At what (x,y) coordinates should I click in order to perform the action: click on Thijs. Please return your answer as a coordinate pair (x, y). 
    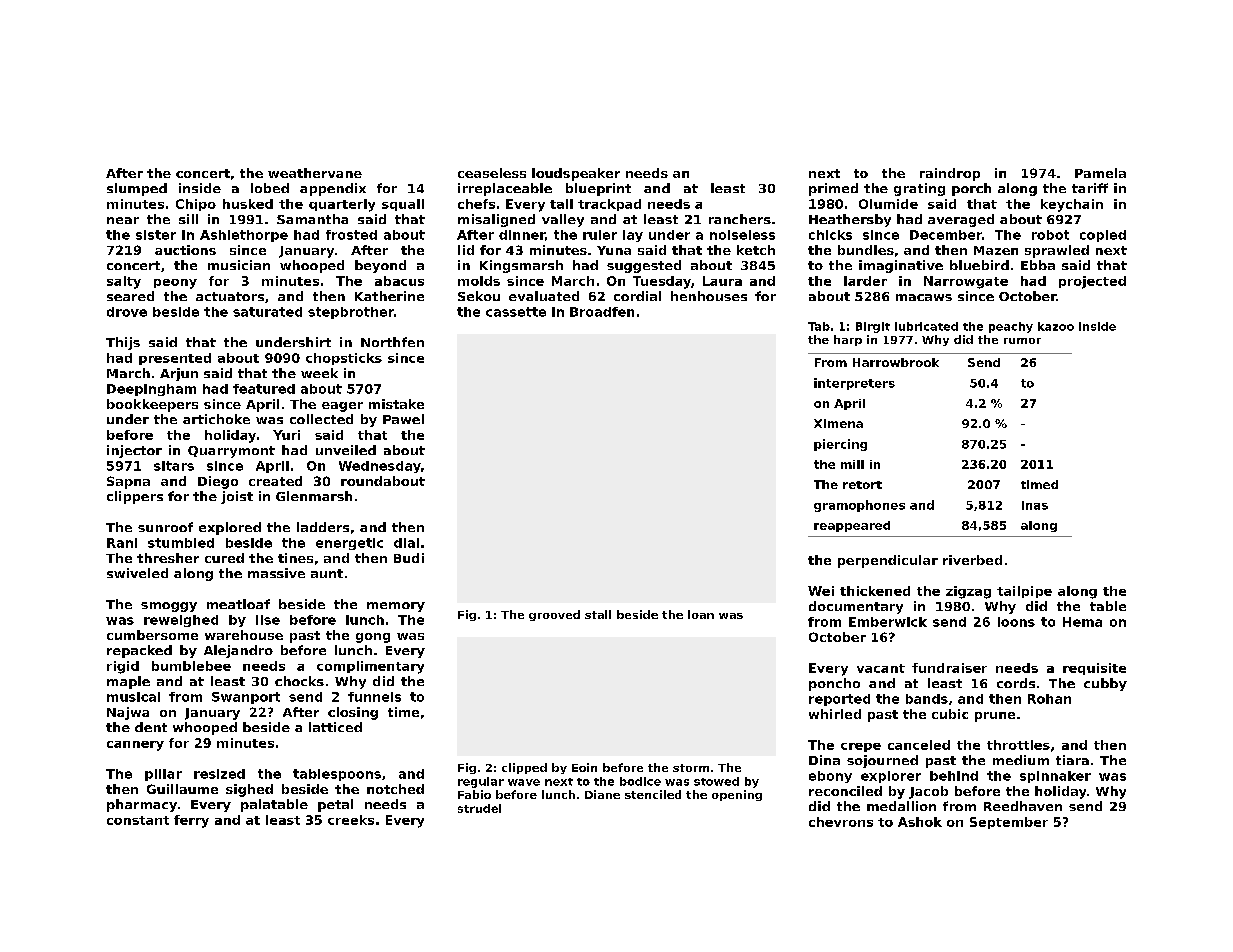
    Looking at the image, I should click on (123, 343).
